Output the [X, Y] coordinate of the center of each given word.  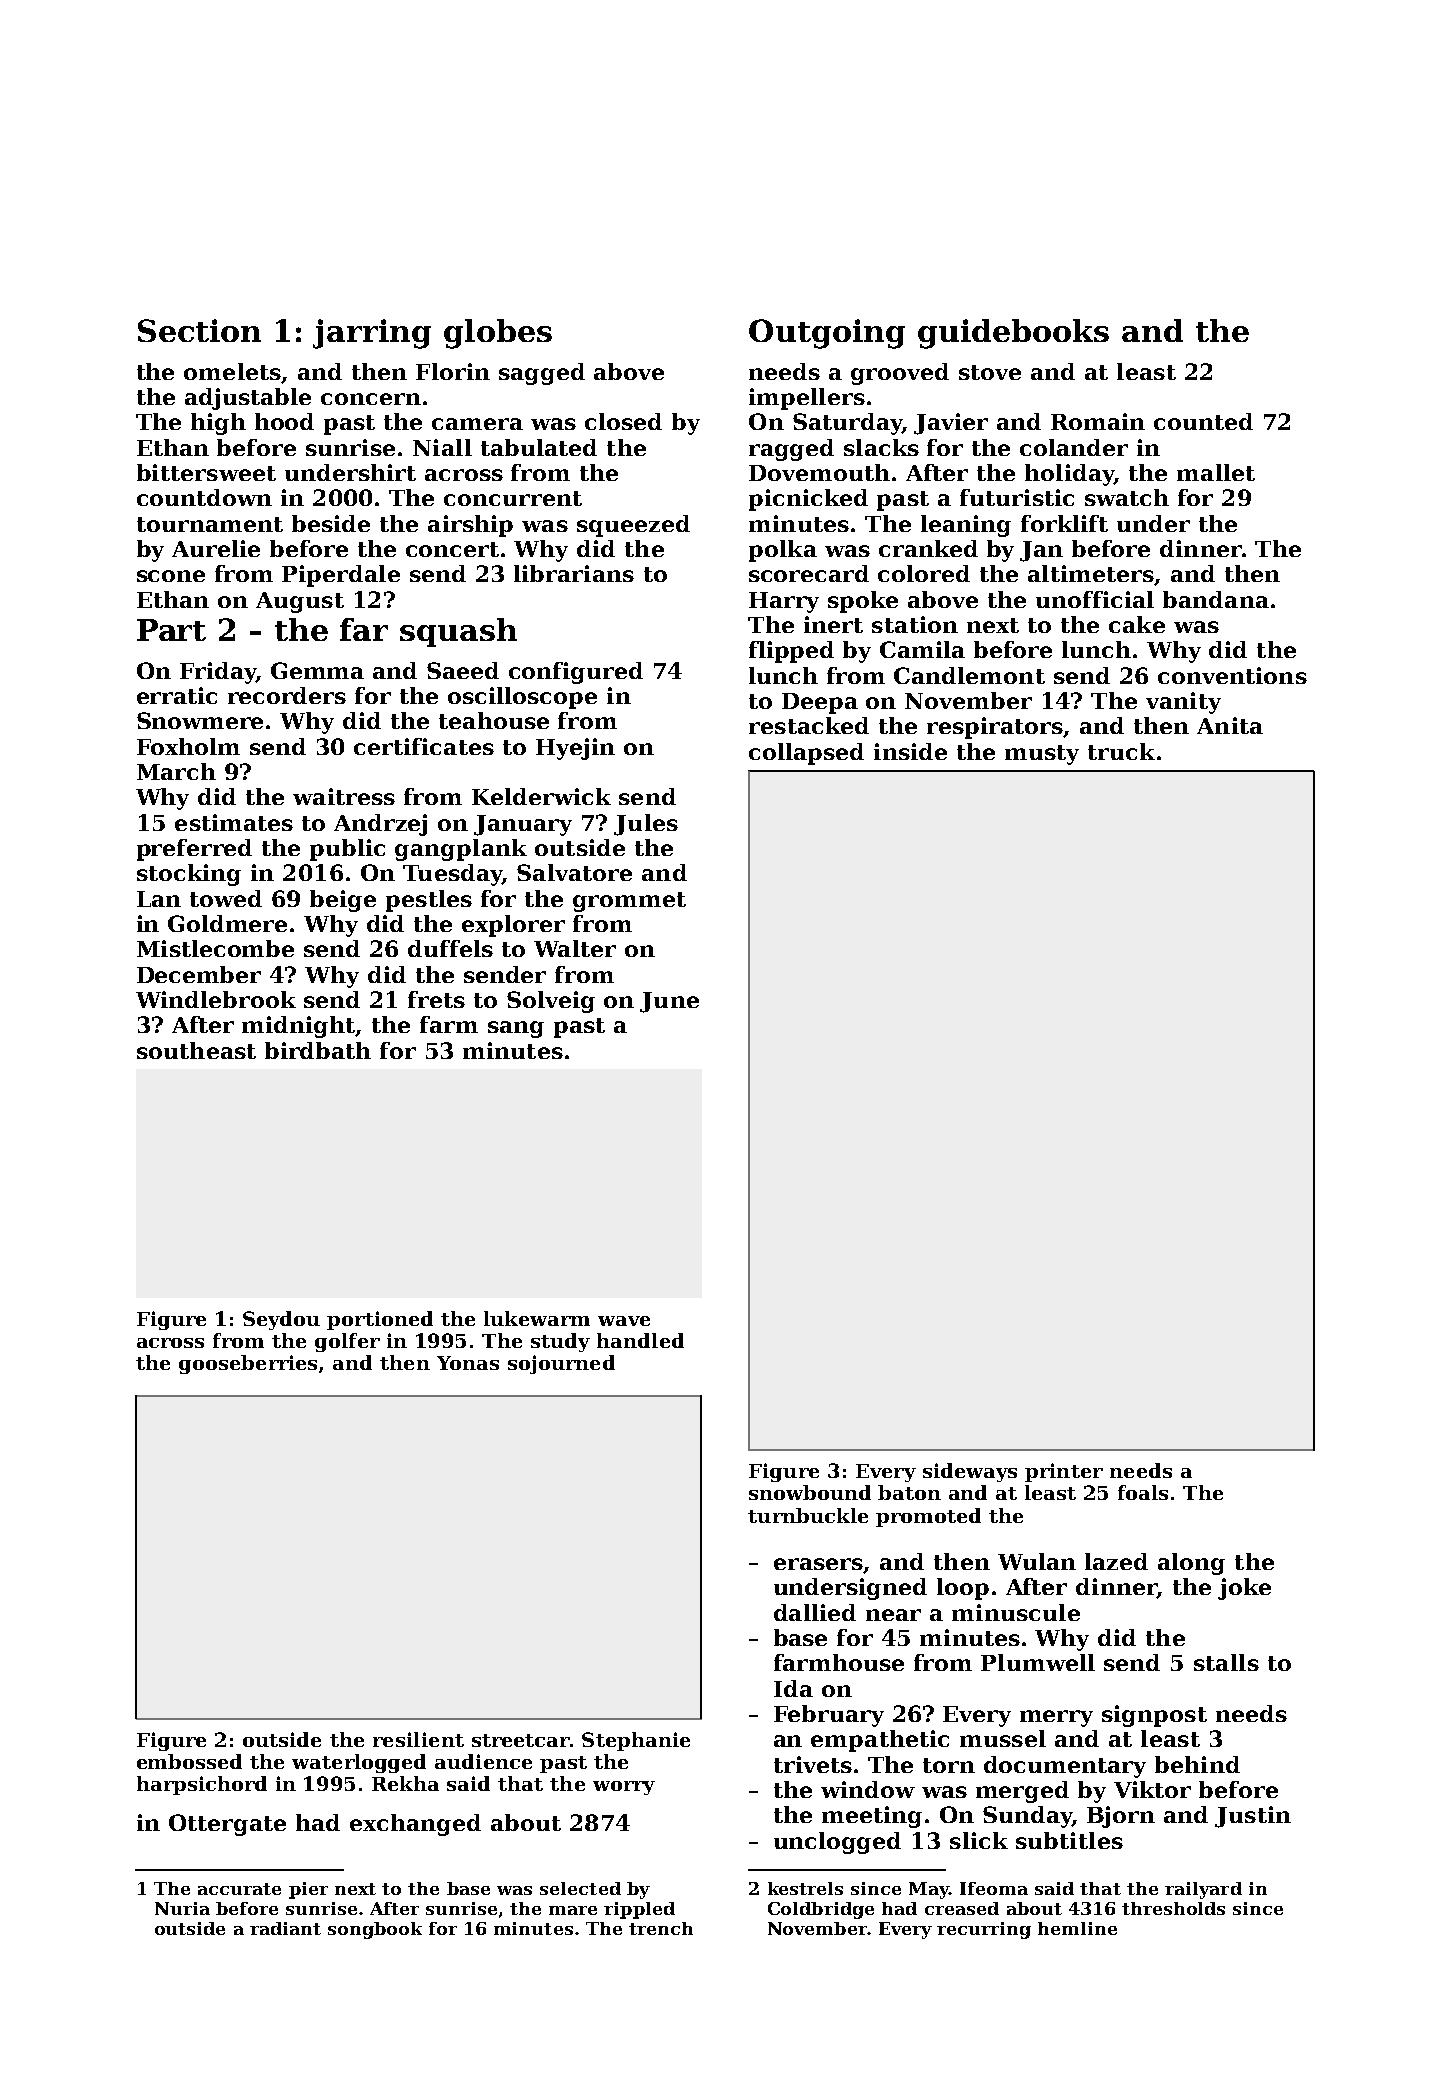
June [669, 1002]
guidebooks [1013, 334]
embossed [189, 1761]
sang [516, 1029]
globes [498, 334]
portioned [380, 1320]
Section [199, 330]
